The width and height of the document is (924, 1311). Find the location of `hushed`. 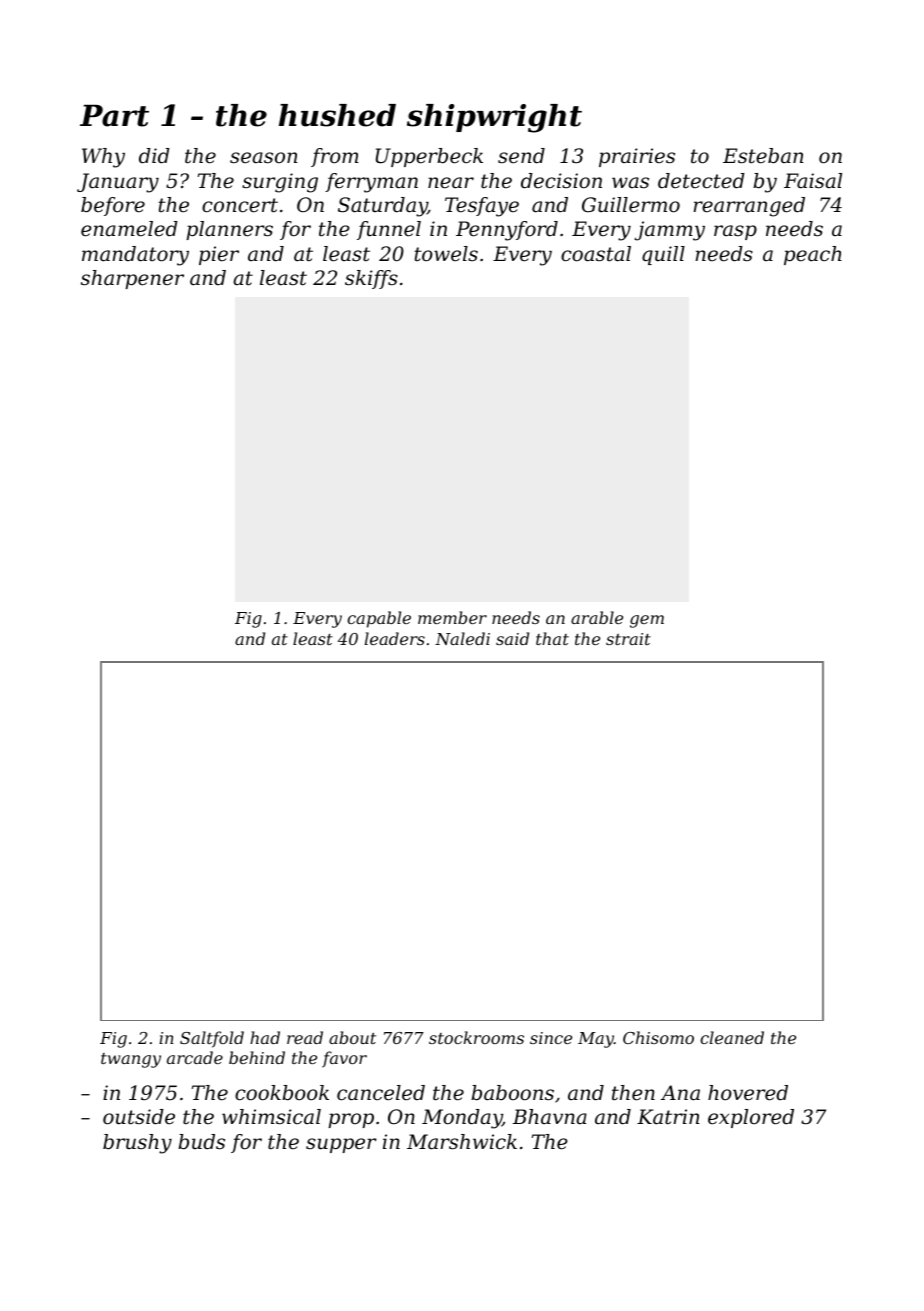

hushed is located at coordinates (337, 115).
